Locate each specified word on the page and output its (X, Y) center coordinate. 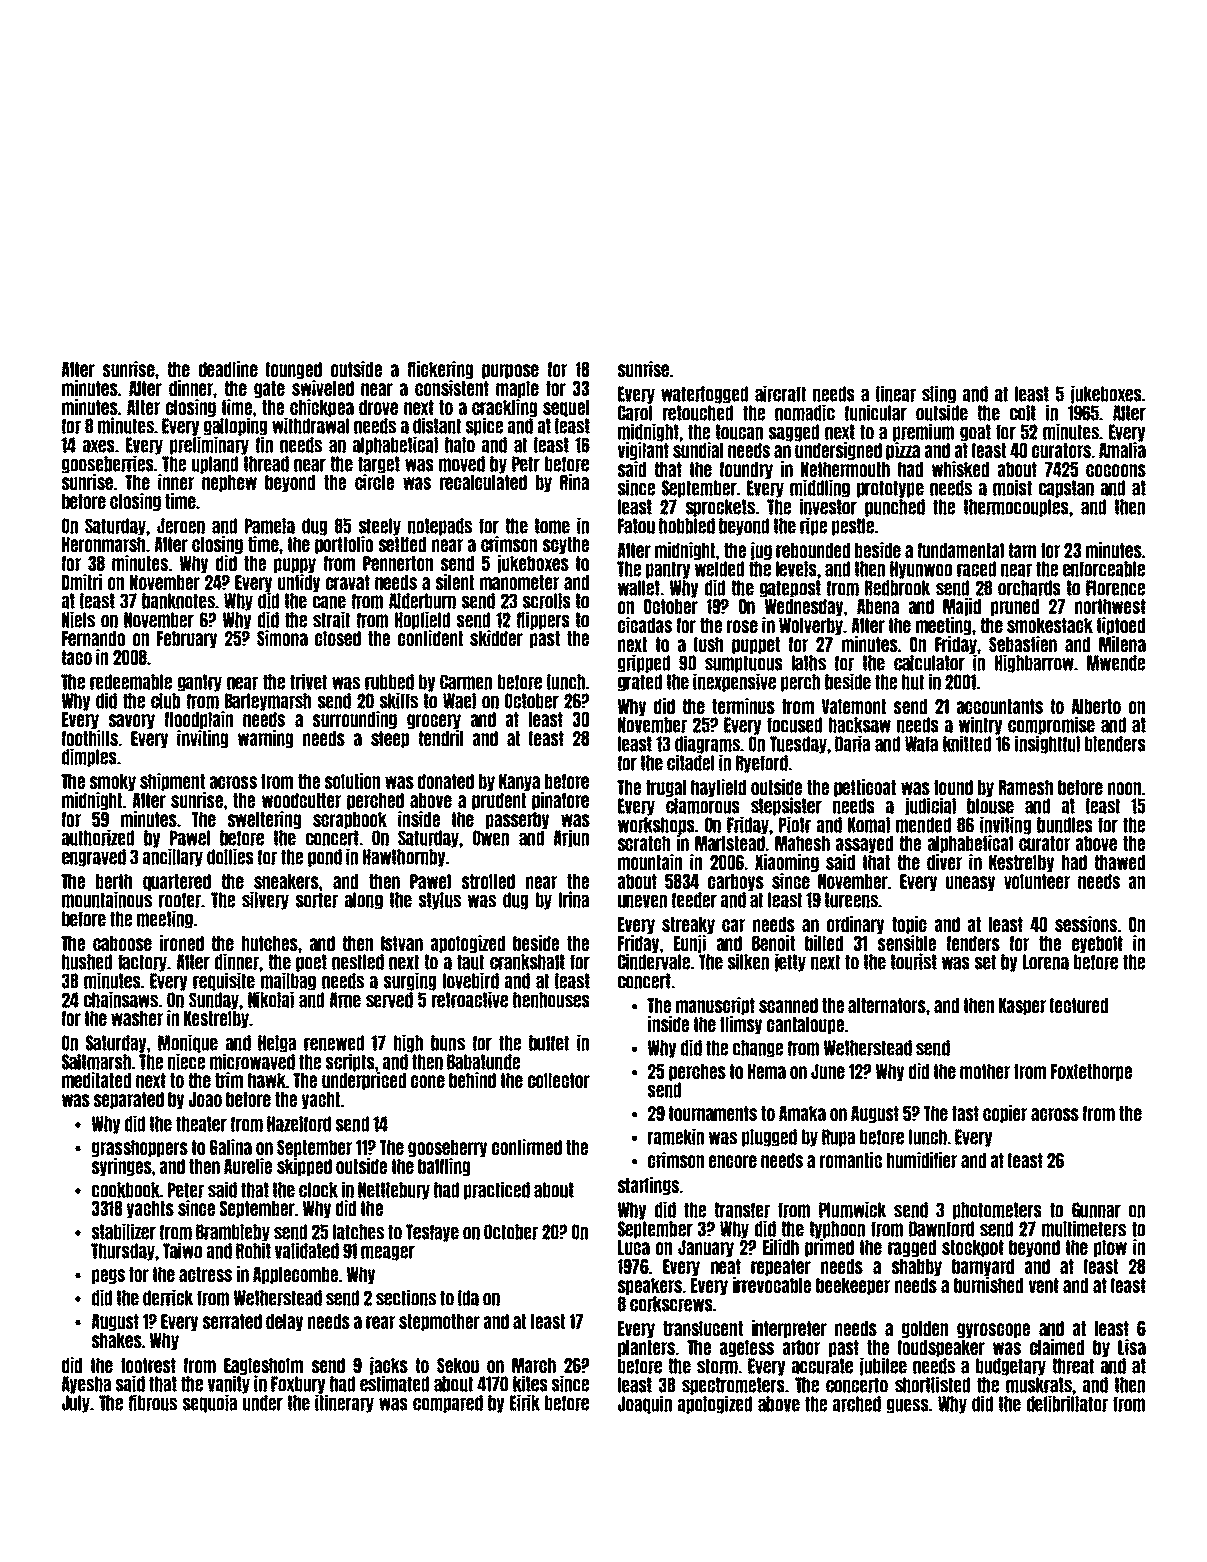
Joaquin (645, 1404)
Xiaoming (787, 863)
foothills (90, 738)
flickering (440, 370)
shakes (117, 1340)
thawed (1120, 862)
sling (939, 394)
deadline (228, 369)
